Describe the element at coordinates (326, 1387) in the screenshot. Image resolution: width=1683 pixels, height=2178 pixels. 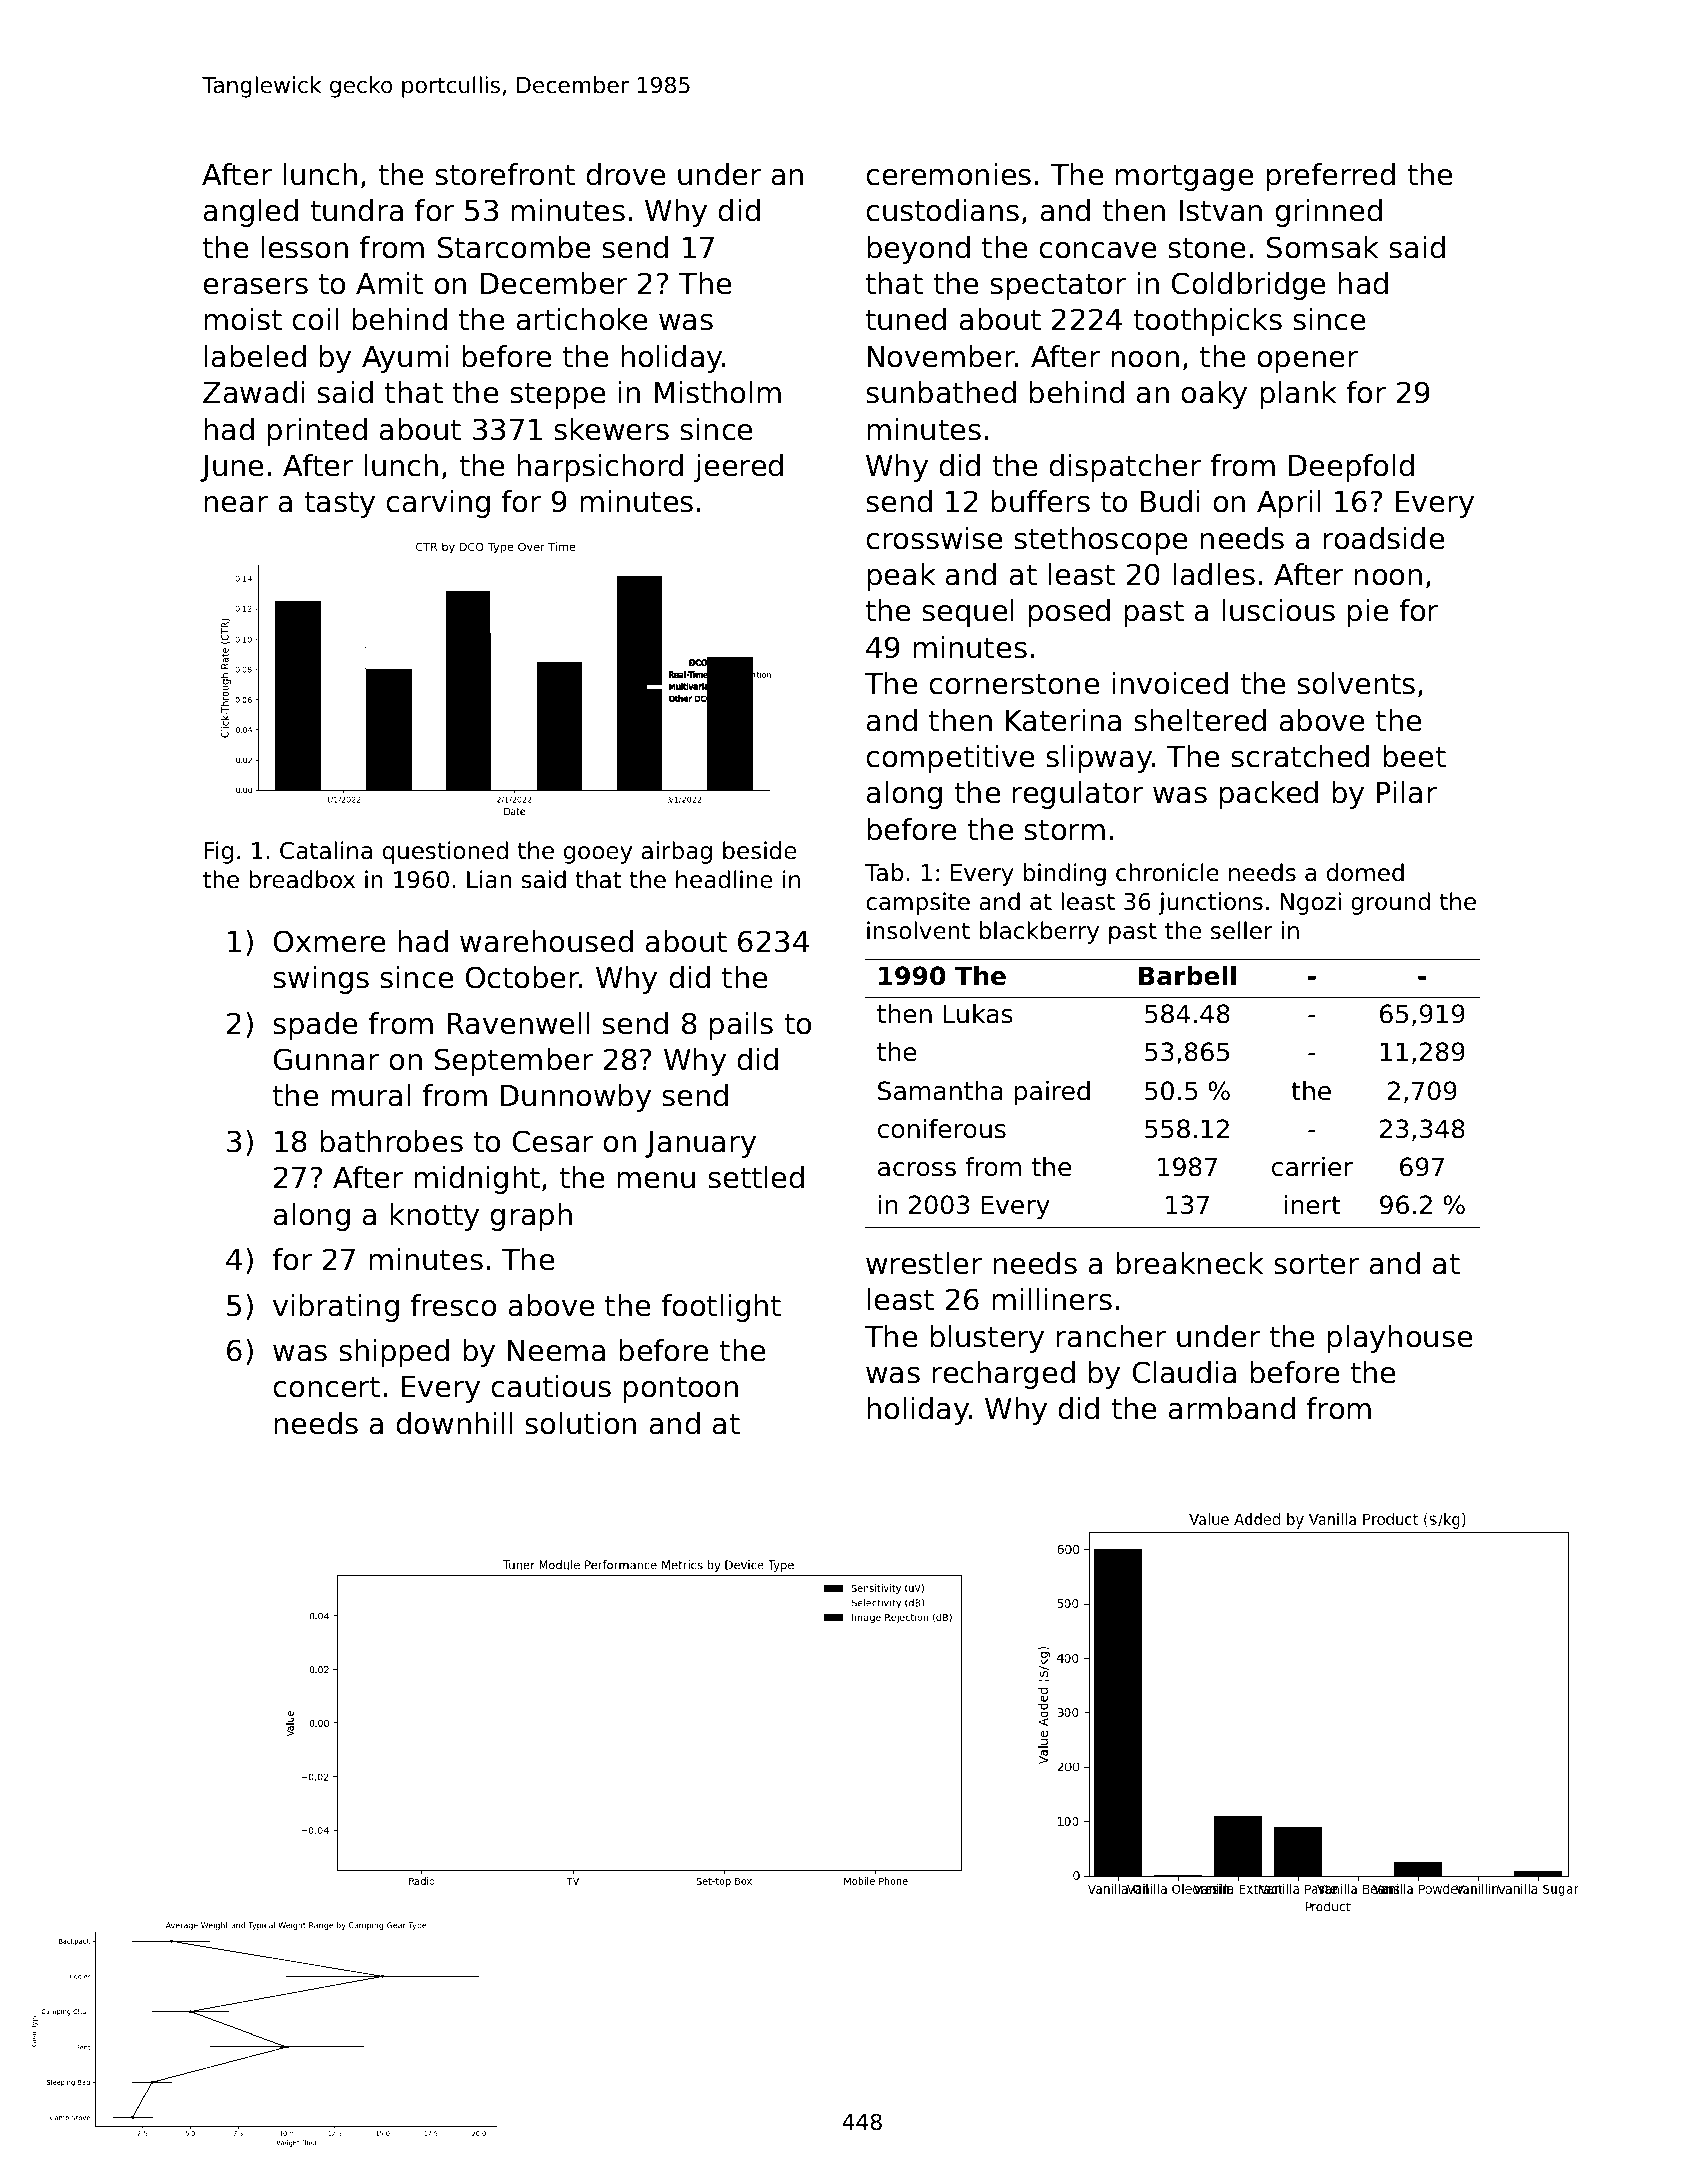
I see `concert` at that location.
